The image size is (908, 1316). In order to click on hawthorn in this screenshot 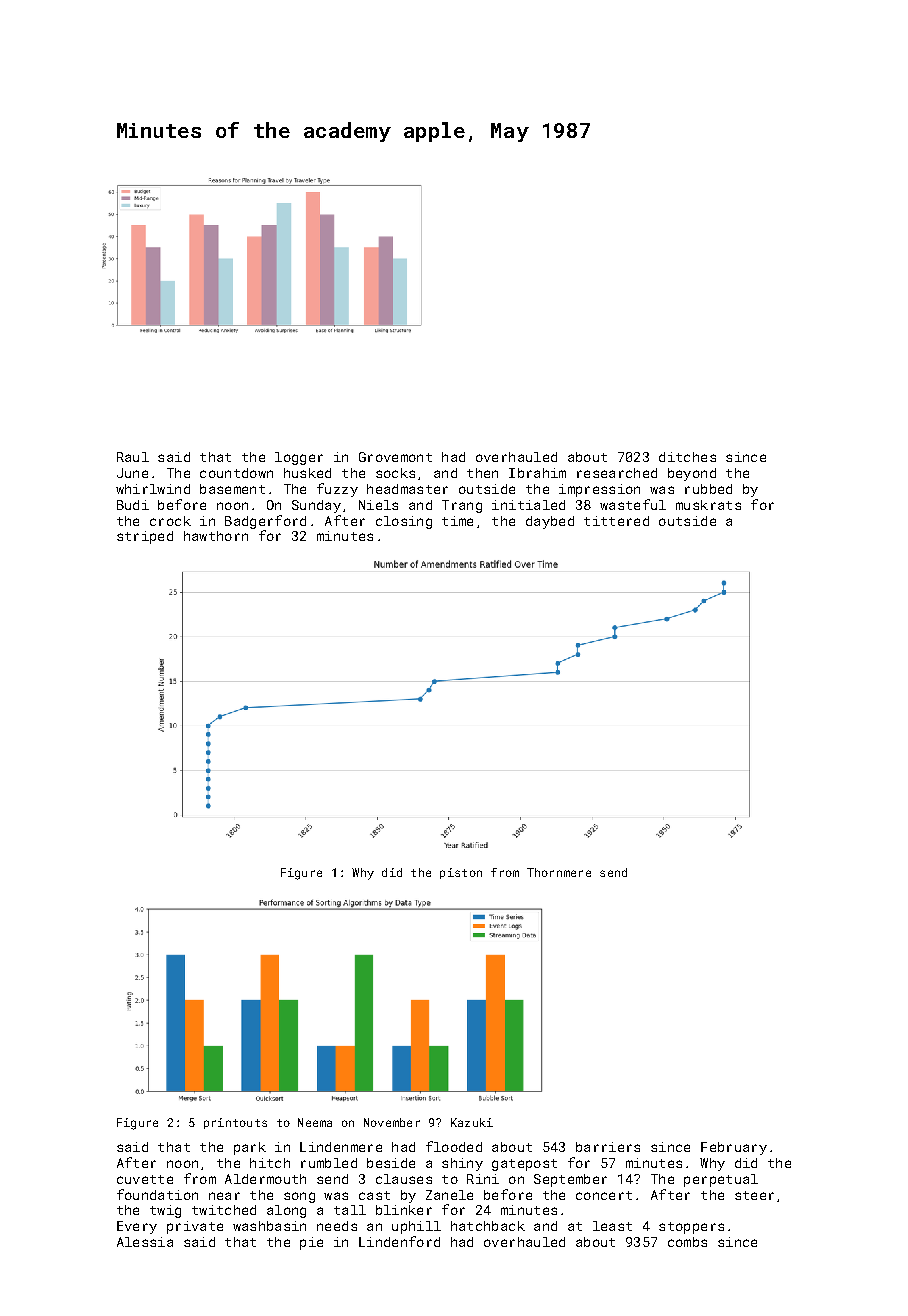, I will do `click(216, 536)`.
